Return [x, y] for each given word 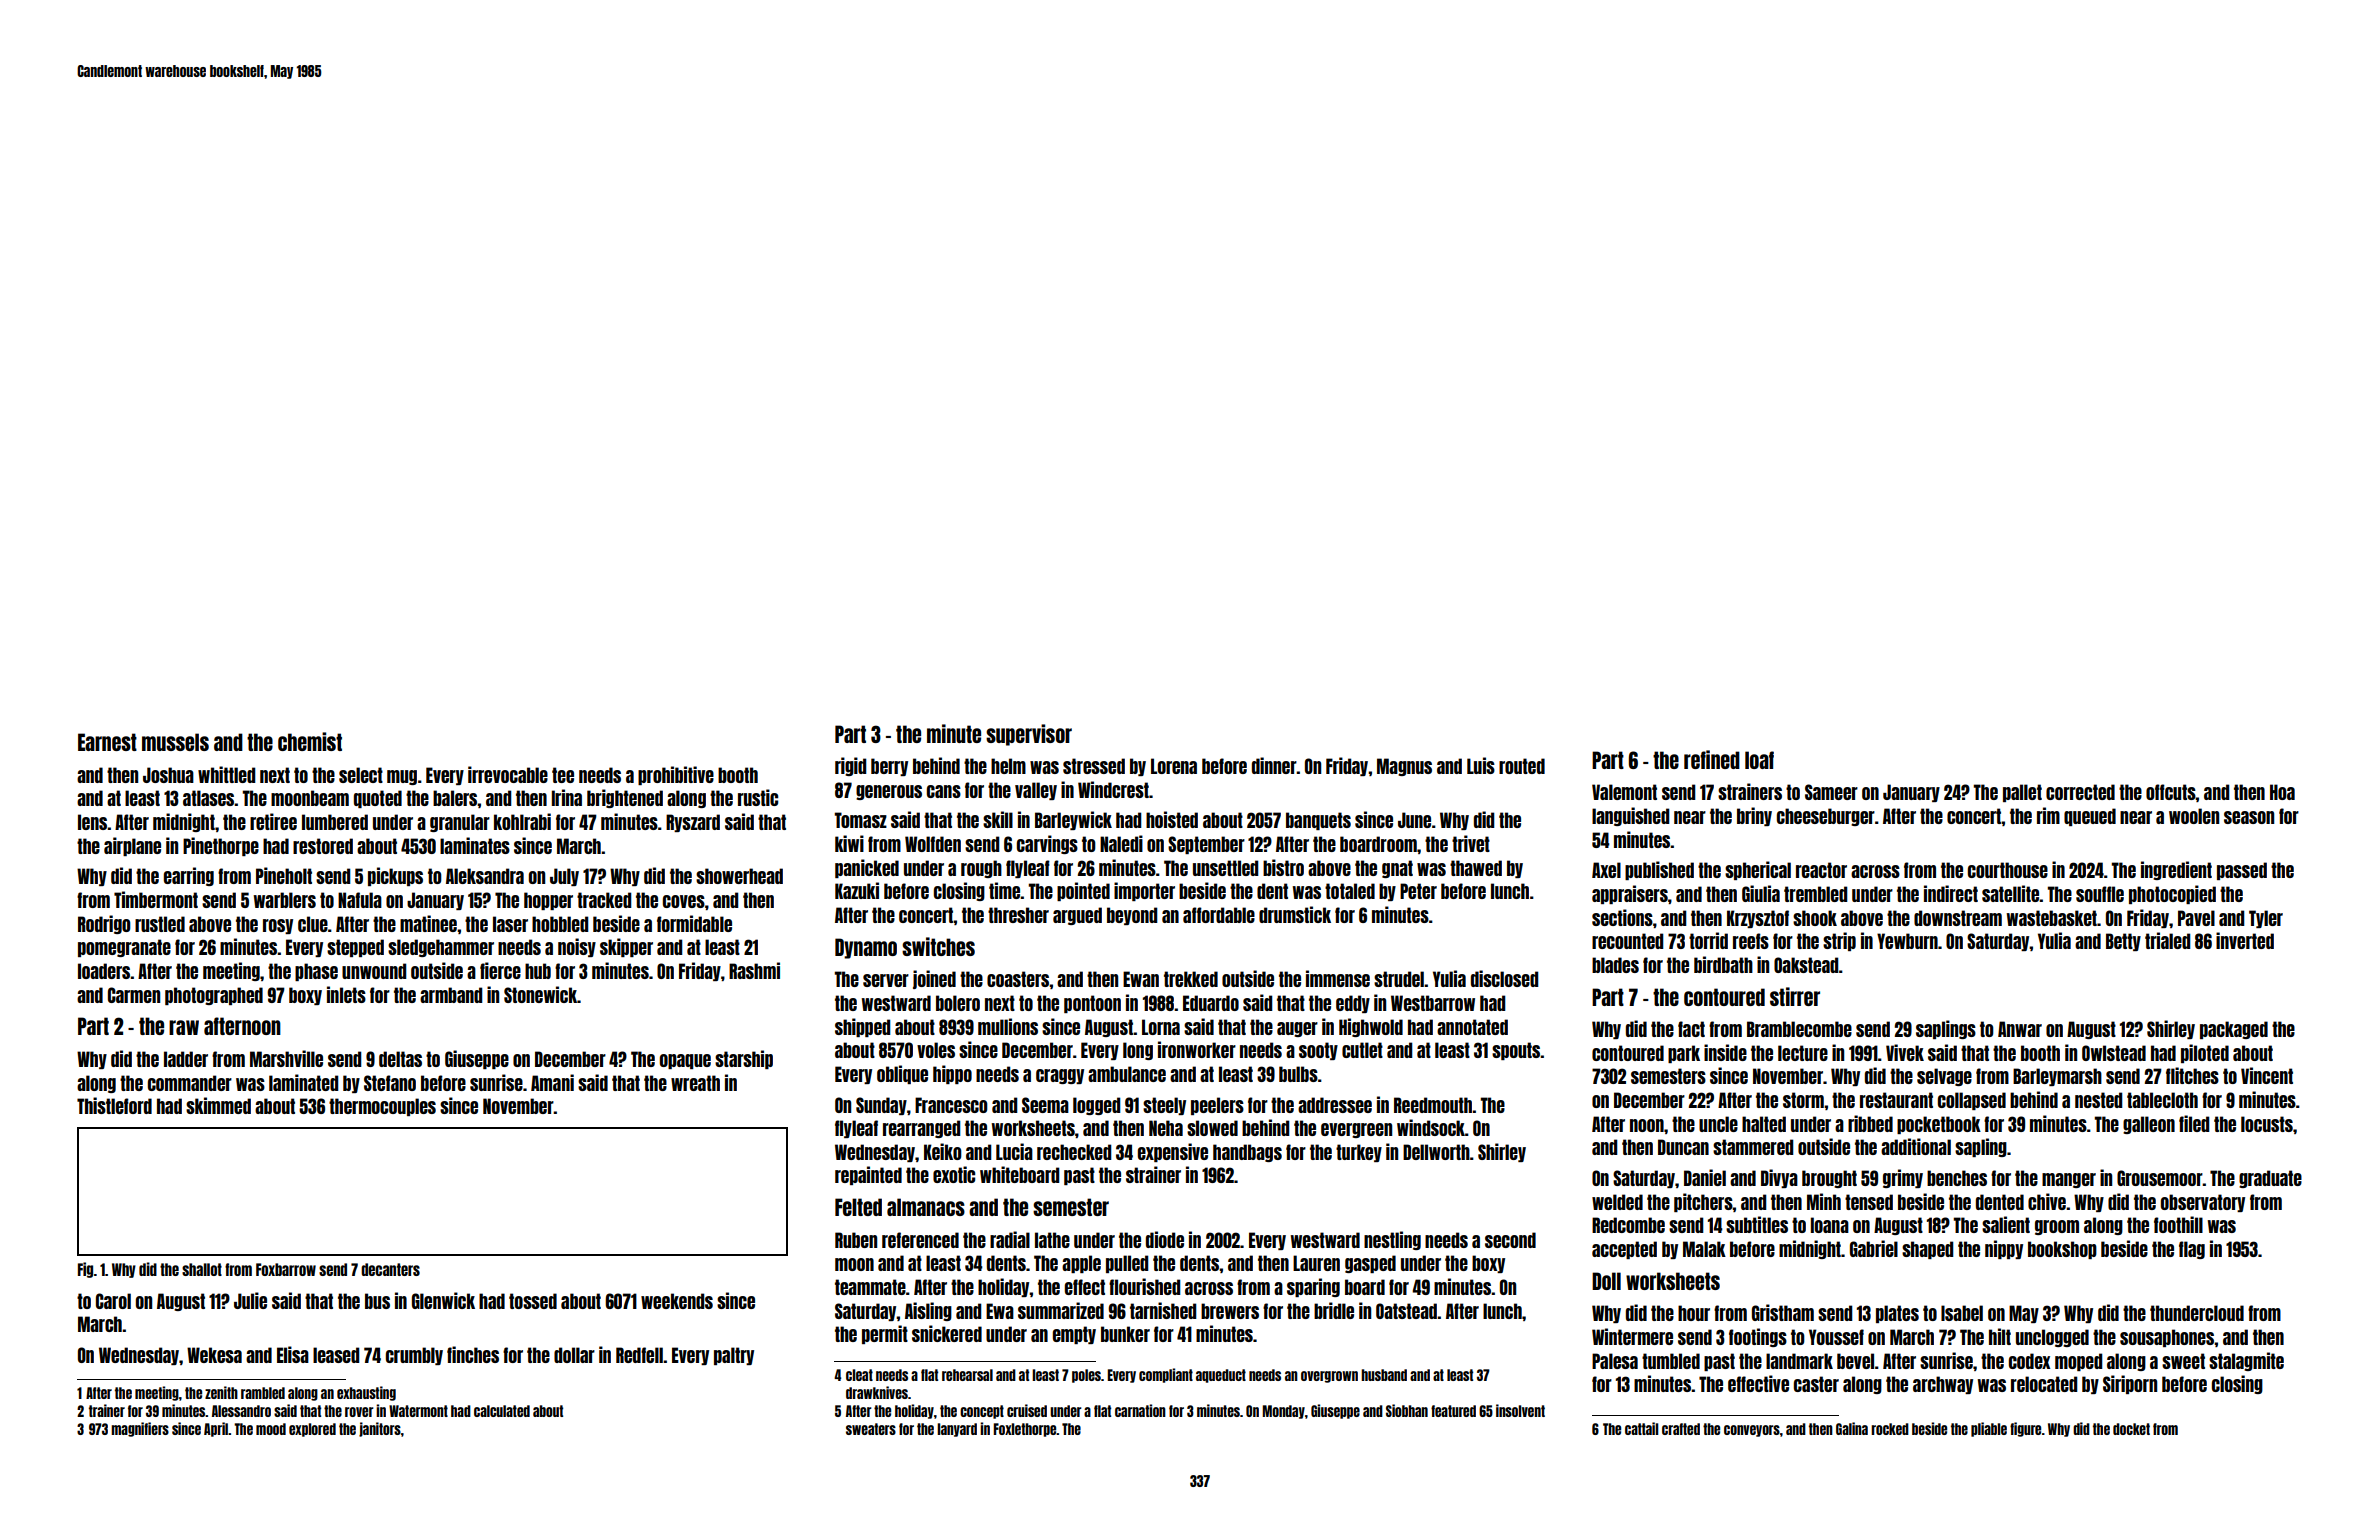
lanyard [957, 1430]
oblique [902, 1074]
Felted [858, 1207]
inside [1725, 1052]
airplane [132, 846]
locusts [2267, 1124]
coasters [1018, 979]
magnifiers [140, 1429]
